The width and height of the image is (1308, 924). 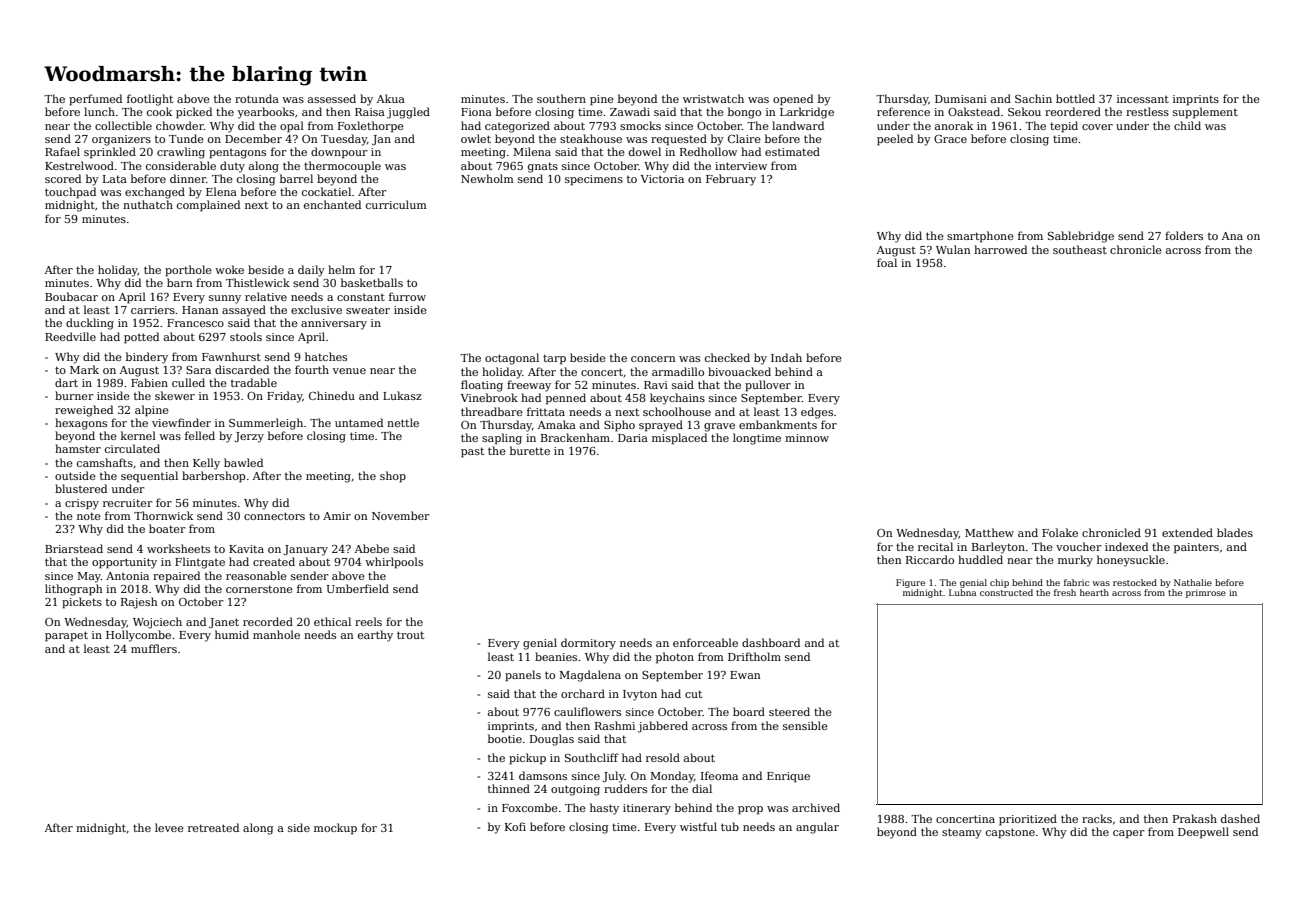 I want to click on porthole, so click(x=188, y=271).
